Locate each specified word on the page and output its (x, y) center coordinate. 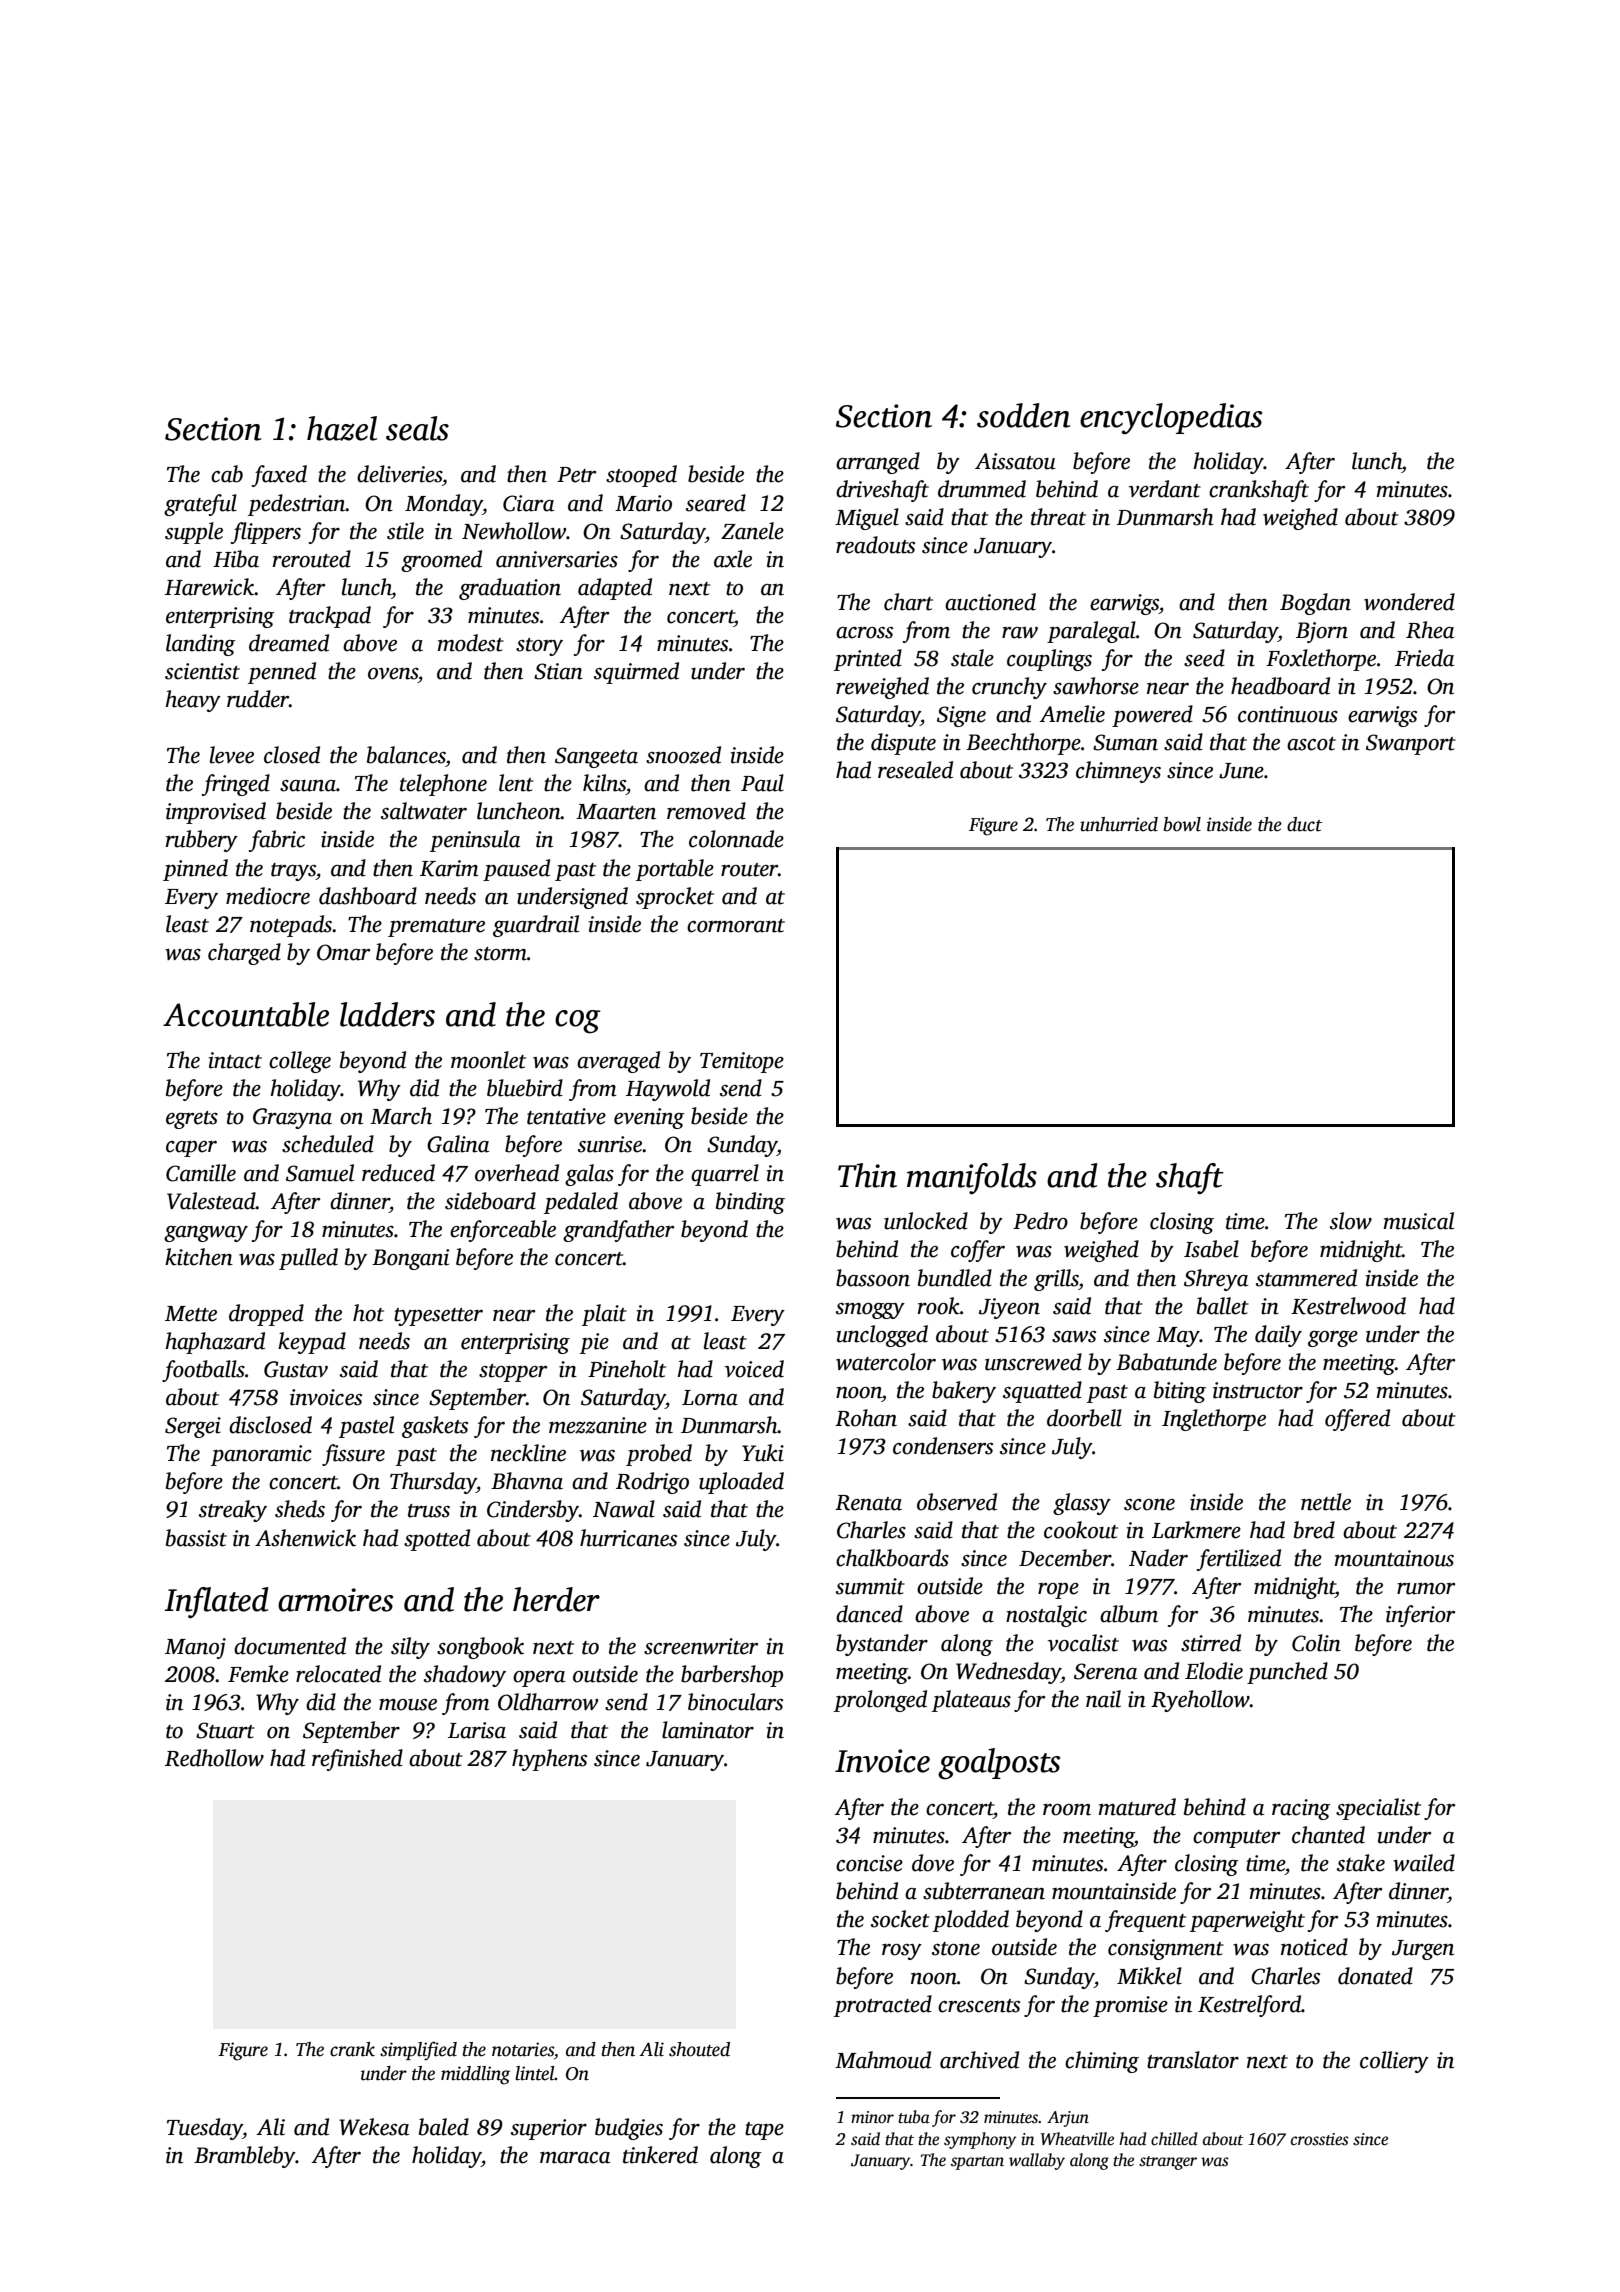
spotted (437, 1540)
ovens (393, 674)
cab (227, 474)
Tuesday (205, 2129)
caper (191, 1149)
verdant (1165, 489)
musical (1418, 1221)
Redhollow (214, 1758)
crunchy (1009, 688)
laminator (708, 1730)
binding (750, 1203)
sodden (1023, 415)
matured (1137, 1807)
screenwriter (701, 1646)
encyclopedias (1171, 419)
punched (1287, 1673)
